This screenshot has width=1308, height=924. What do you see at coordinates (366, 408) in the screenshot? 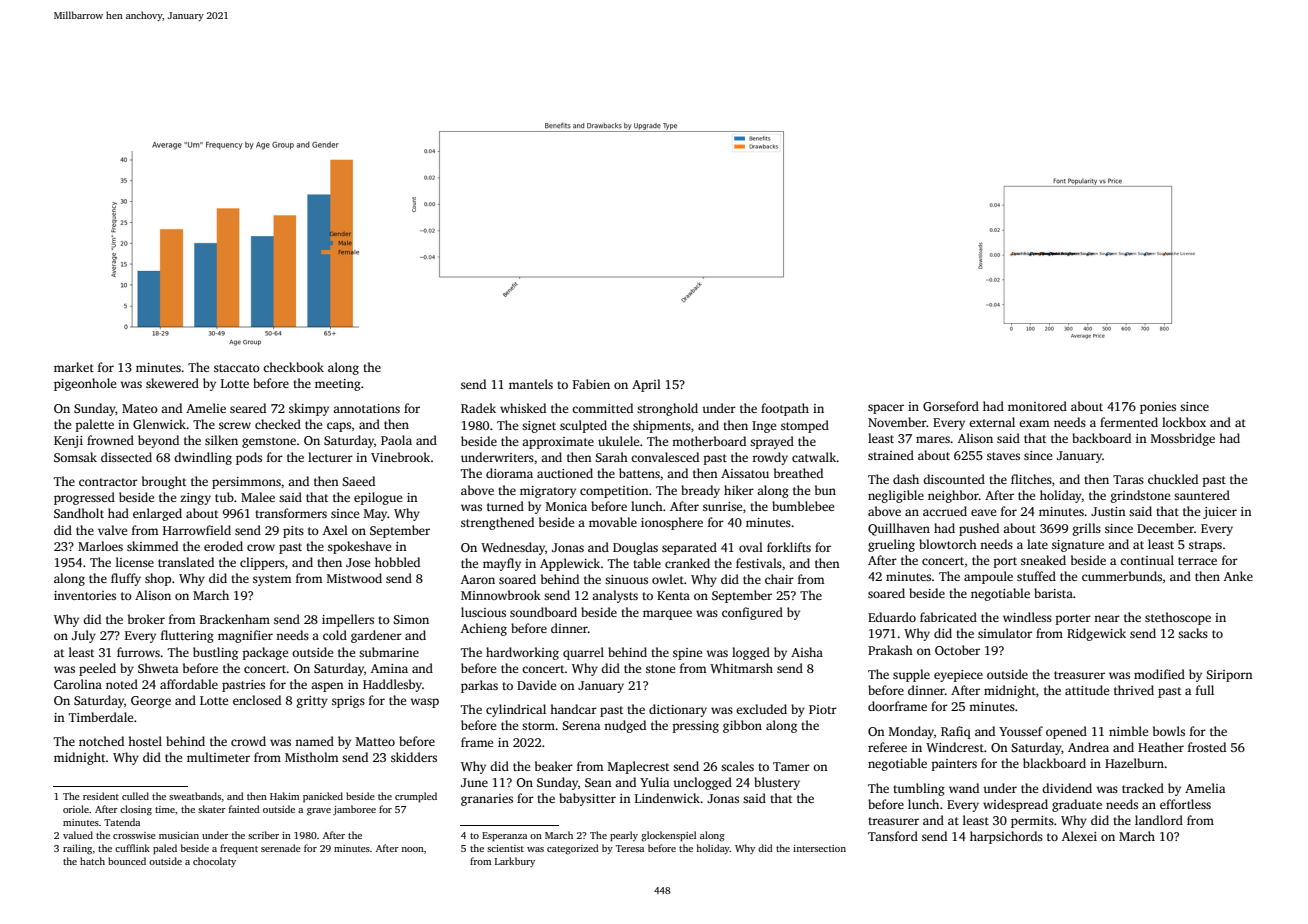
I see `annotations` at bounding box center [366, 408].
